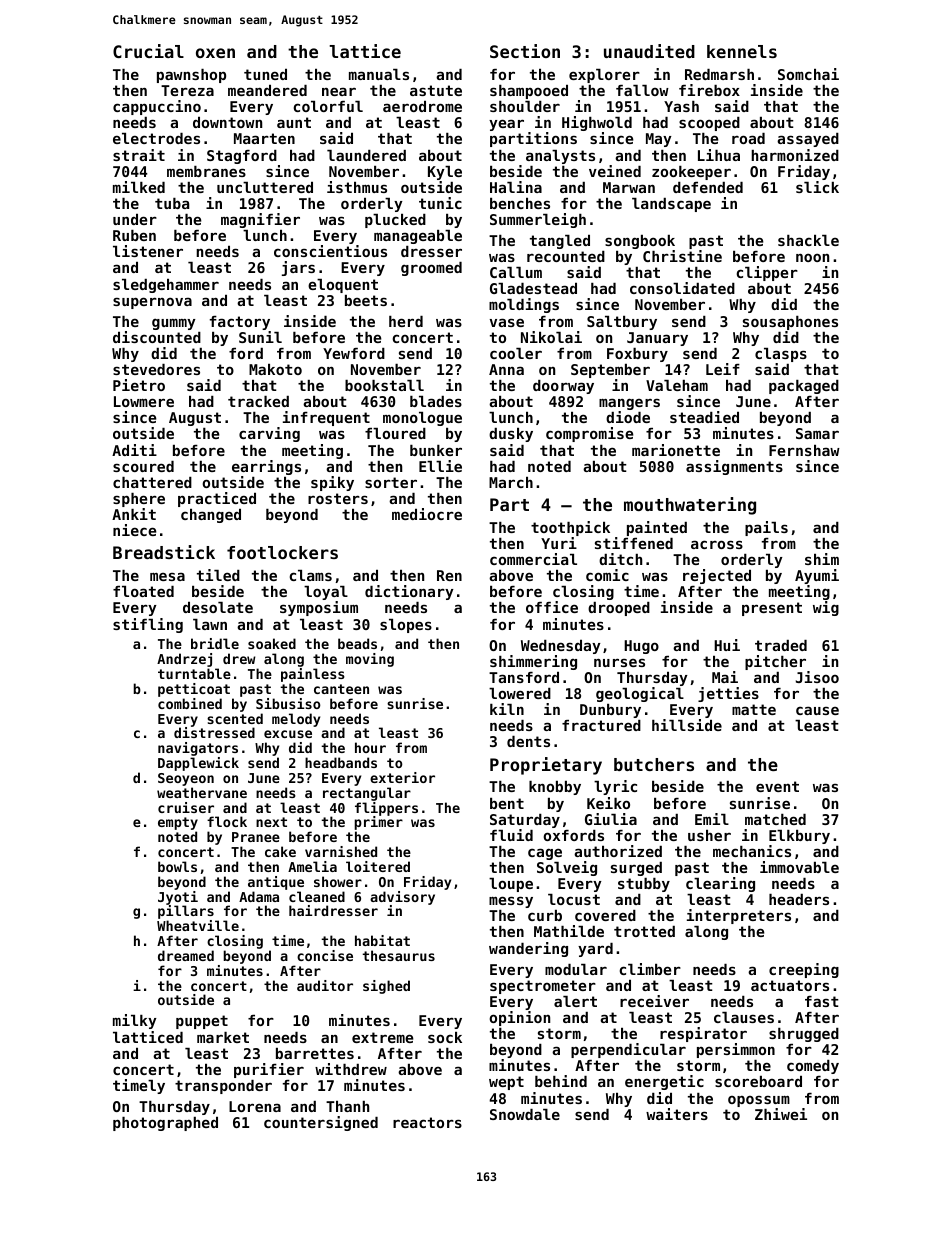  I want to click on Snowdale, so click(525, 1114).
